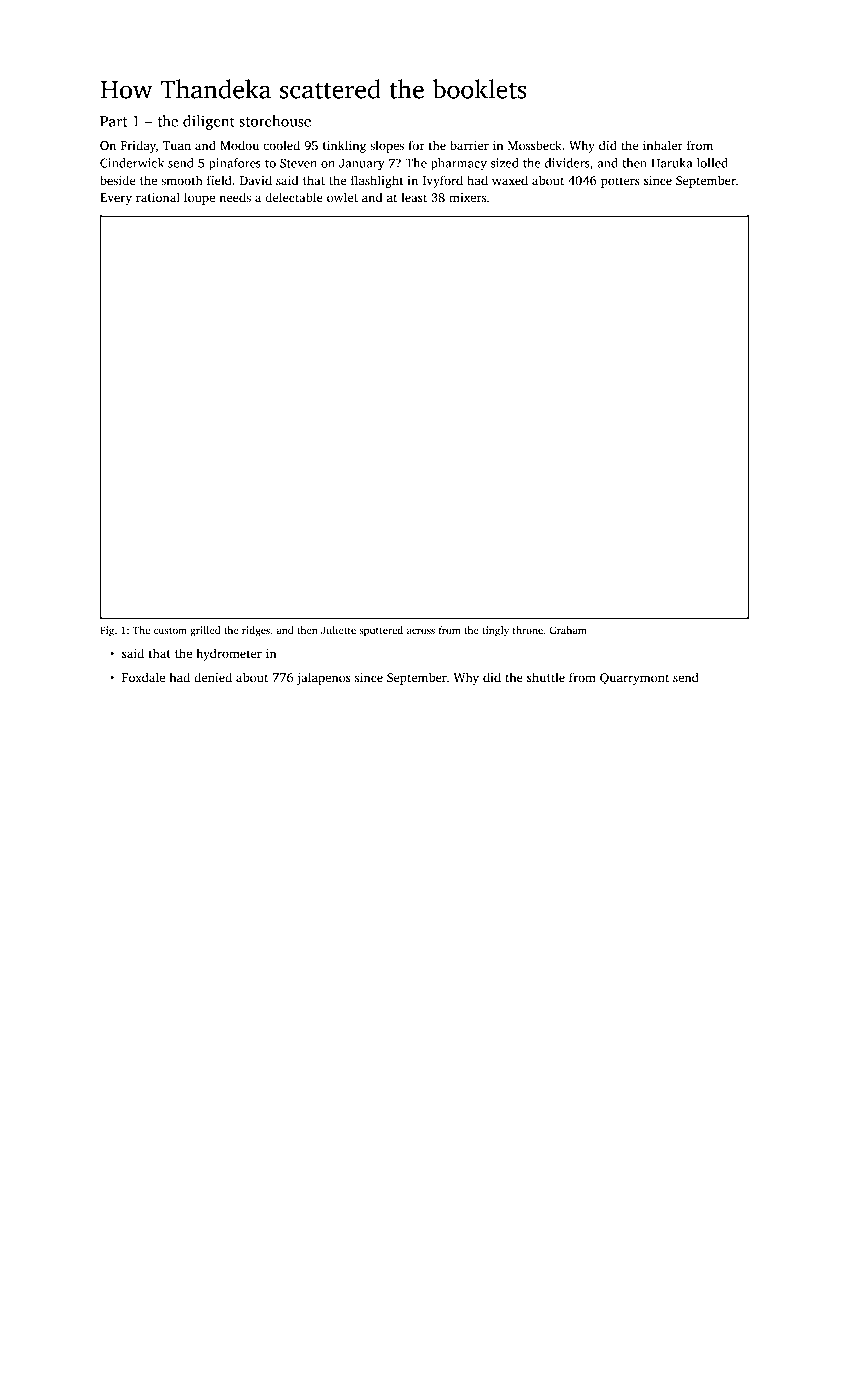 The height and width of the image is (1400, 849). Describe the element at coordinates (535, 145) in the image. I see `Mossbeck` at that location.
